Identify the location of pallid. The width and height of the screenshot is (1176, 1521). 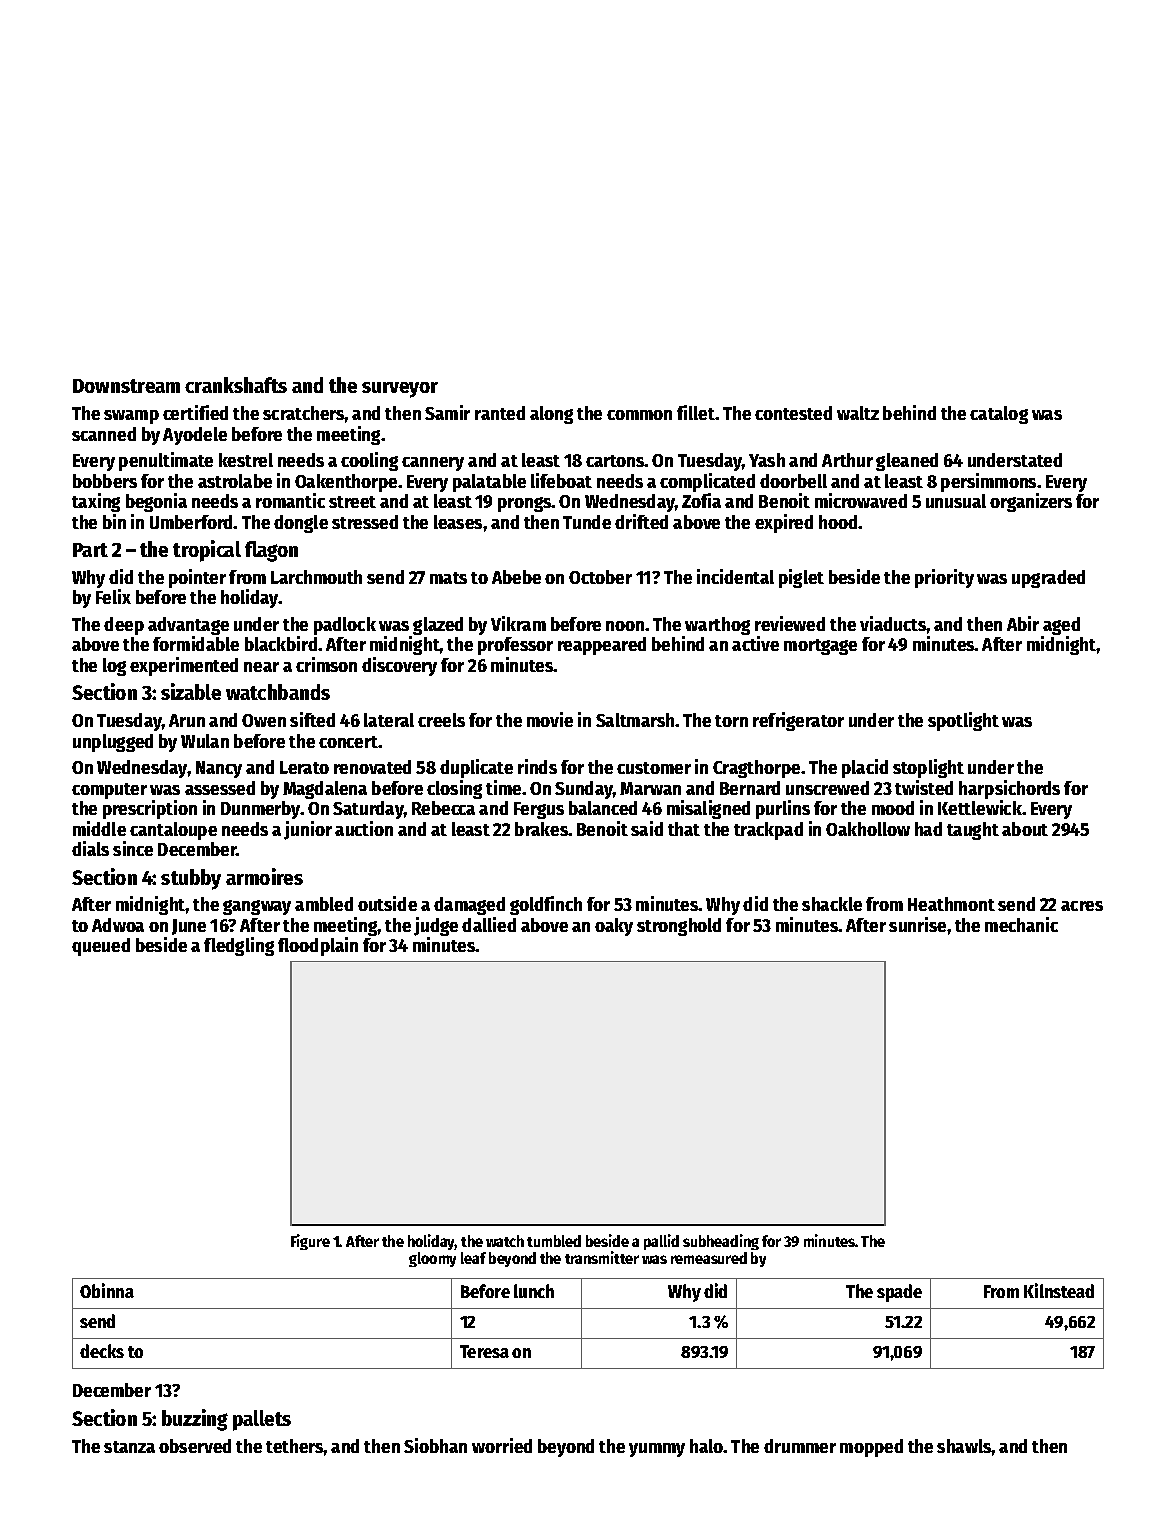
(661, 1242).
